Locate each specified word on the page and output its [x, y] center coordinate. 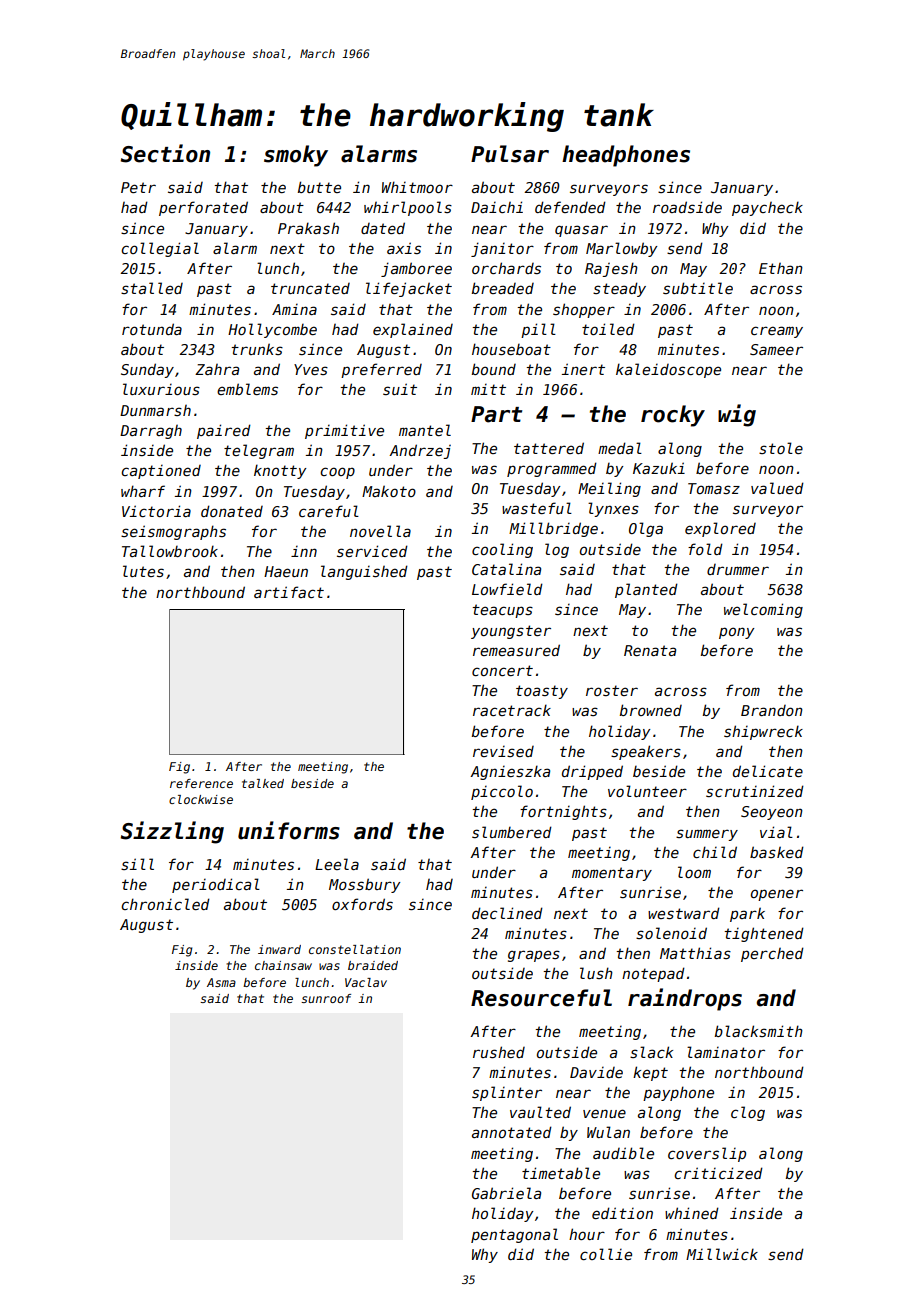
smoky [296, 156]
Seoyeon [772, 813]
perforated [203, 208]
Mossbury [364, 885]
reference [201, 783]
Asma [221, 982]
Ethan [781, 268]
